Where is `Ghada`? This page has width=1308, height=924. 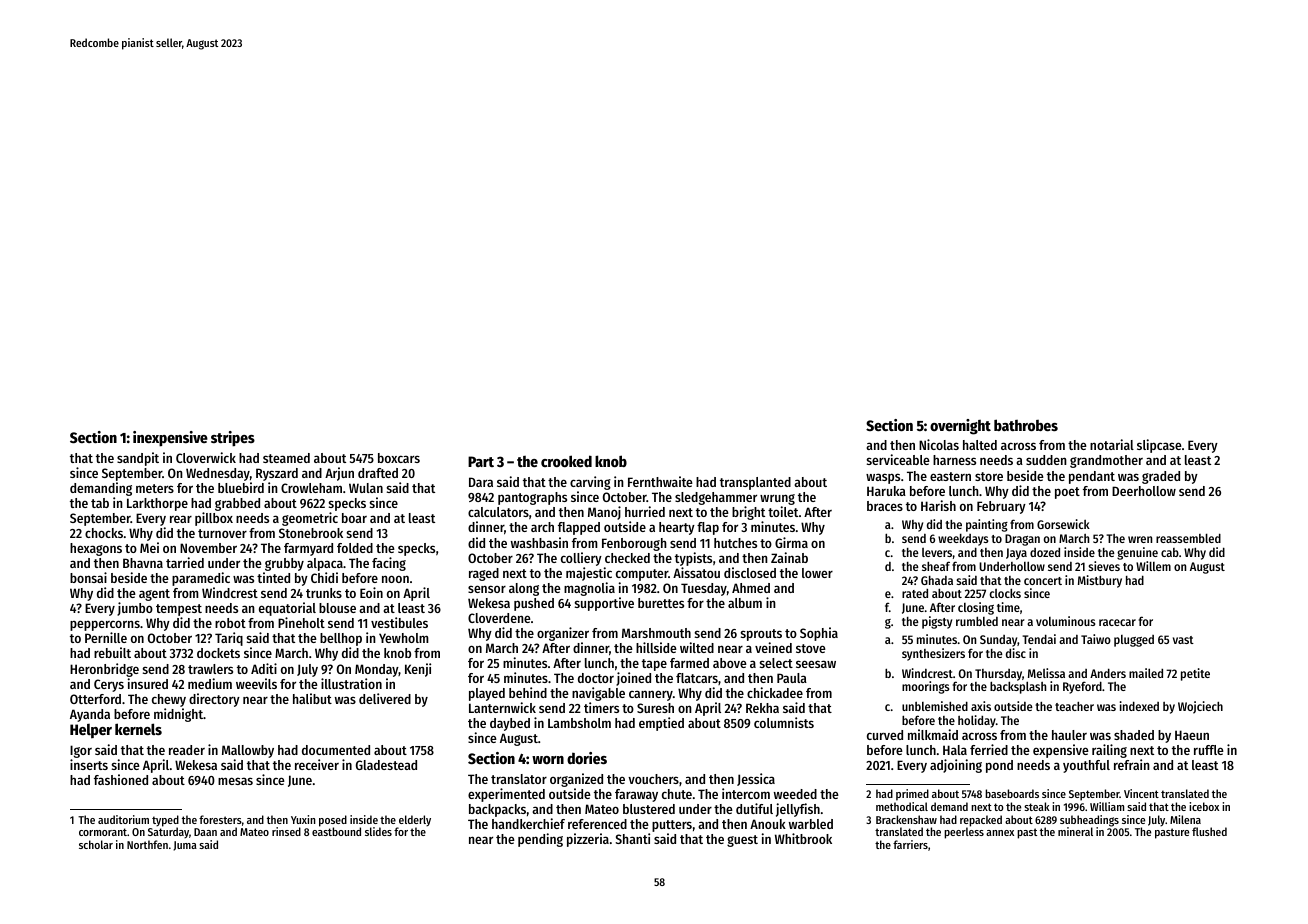
Ghada is located at coordinates (937, 580).
